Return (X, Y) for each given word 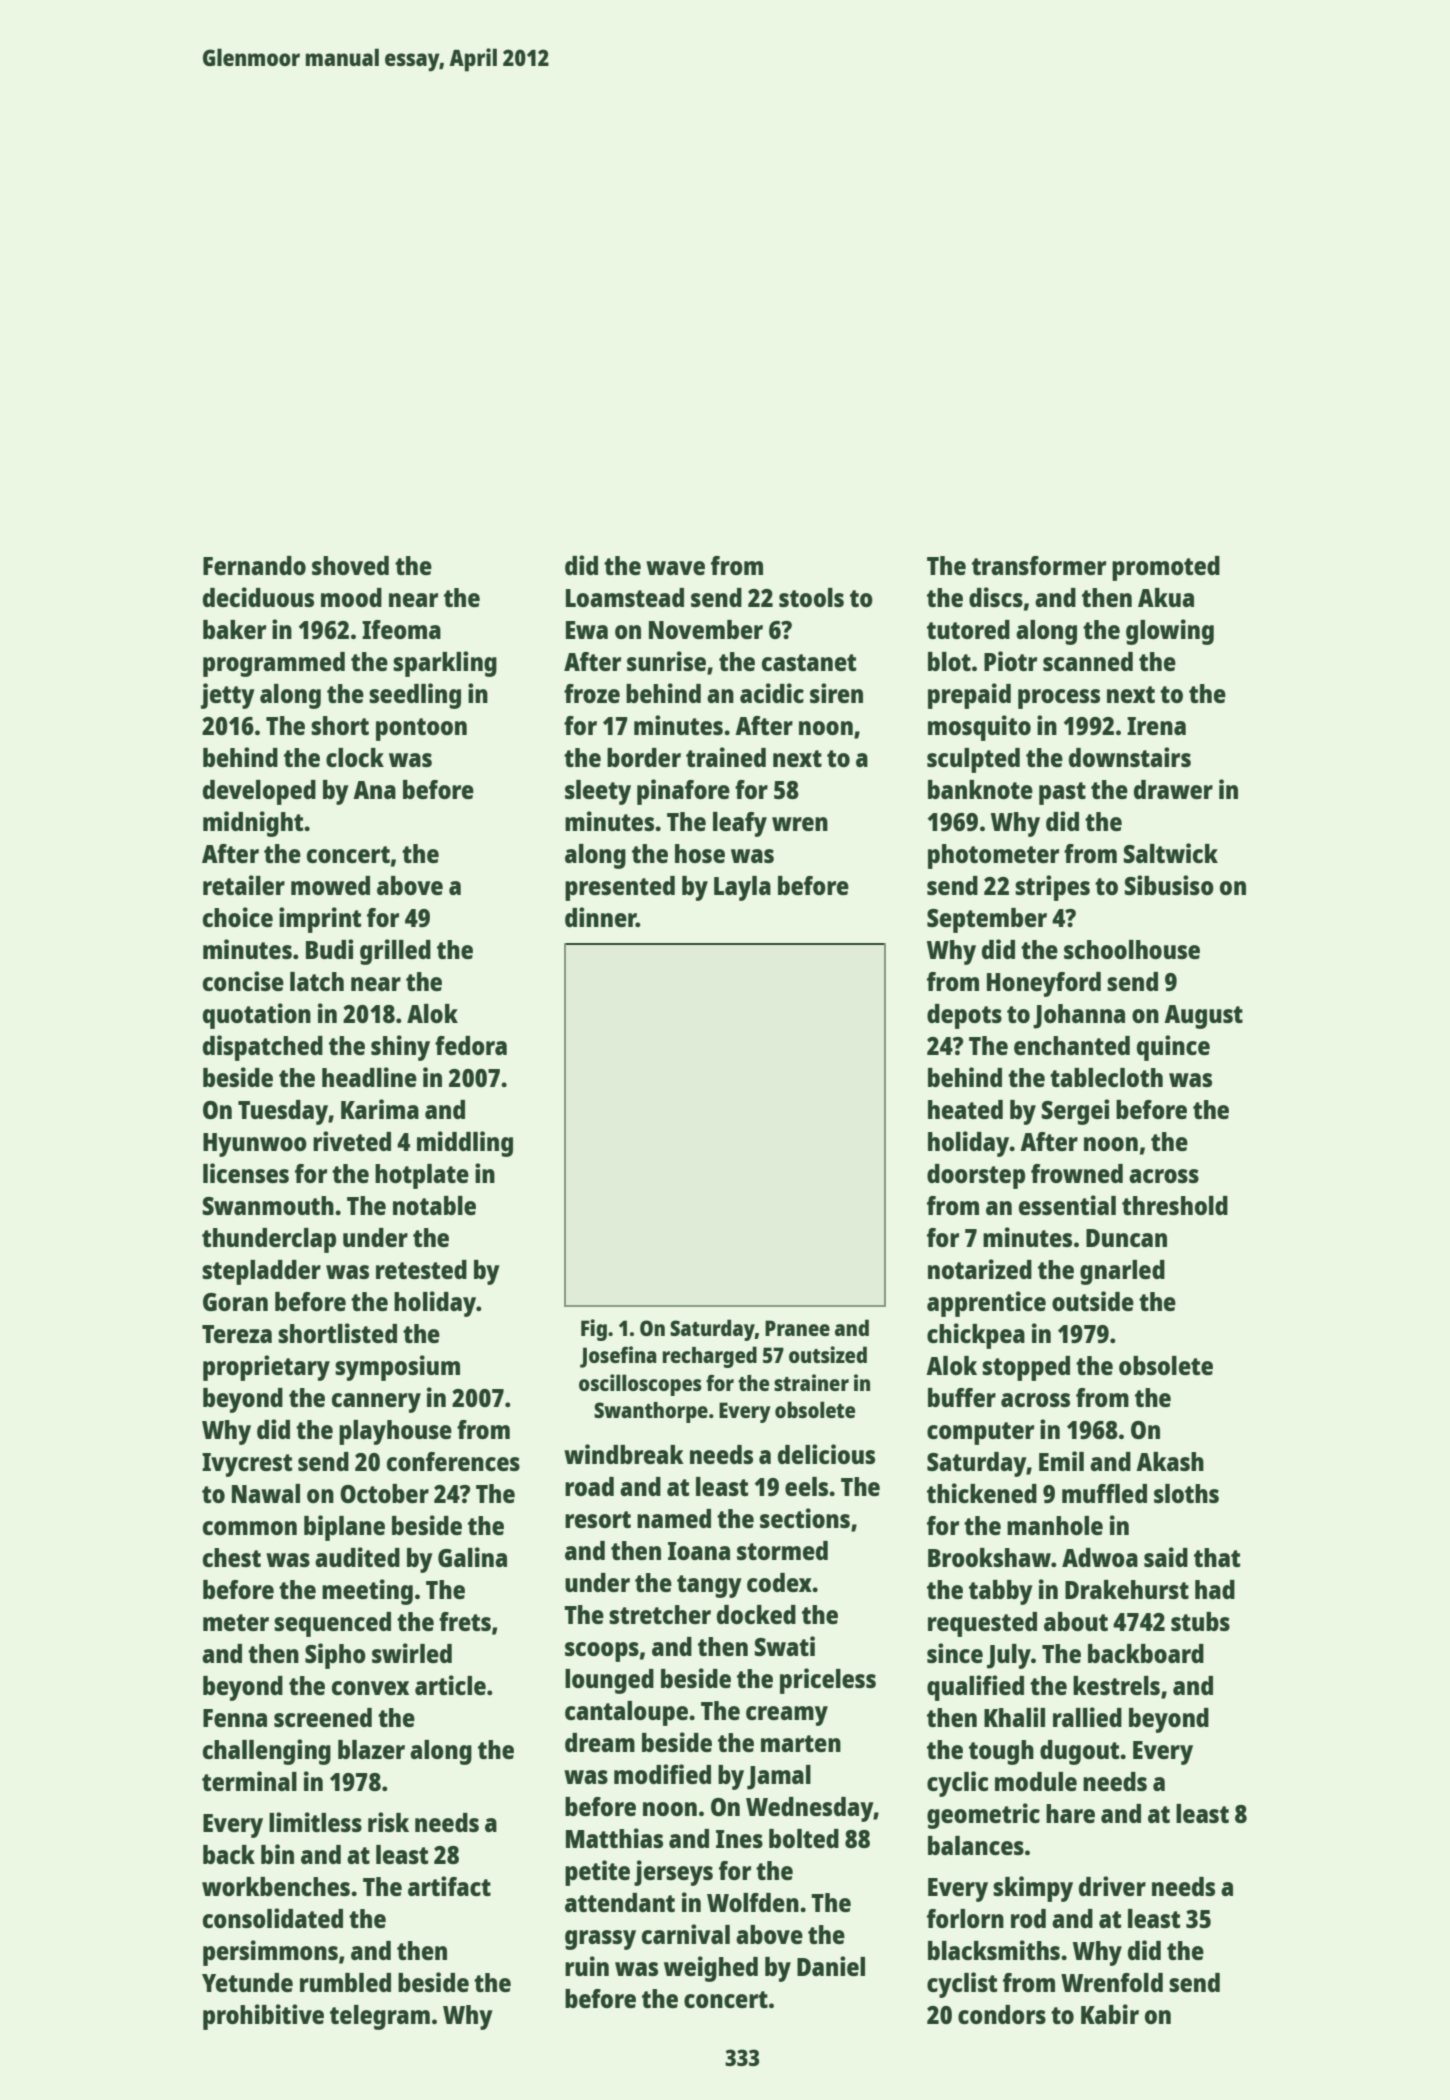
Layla (742, 888)
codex (779, 1582)
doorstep (976, 1176)
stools (811, 597)
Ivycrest (247, 1465)
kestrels (1116, 1685)
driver (1112, 1886)
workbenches (276, 1886)
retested (421, 1269)
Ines (739, 1839)
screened (323, 1717)
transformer (1039, 565)
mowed (330, 885)
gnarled (1122, 1272)
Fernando (254, 565)
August (1203, 1017)
